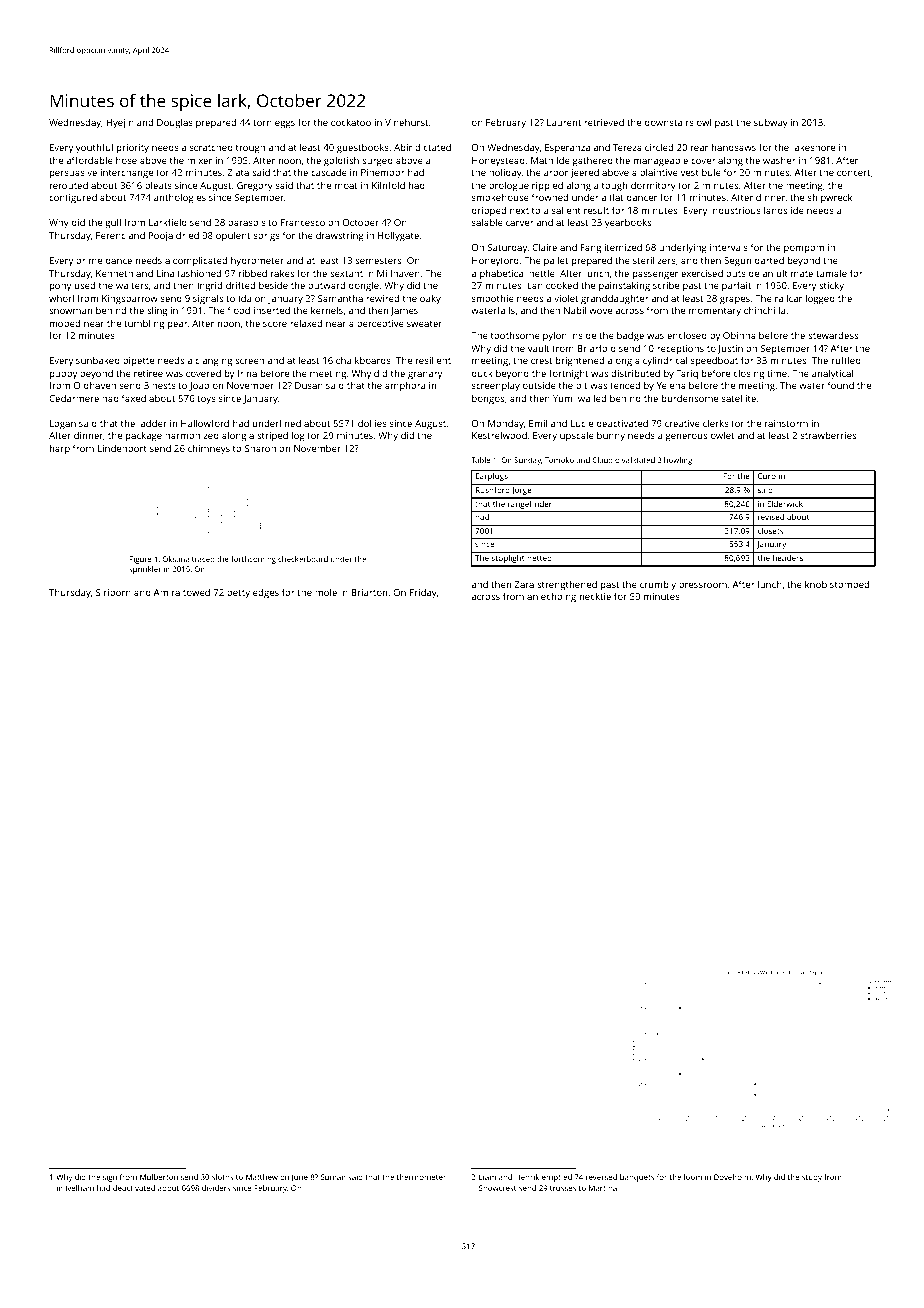 Image resolution: width=924 pixels, height=1308 pixels. I want to click on Table, so click(480, 460).
